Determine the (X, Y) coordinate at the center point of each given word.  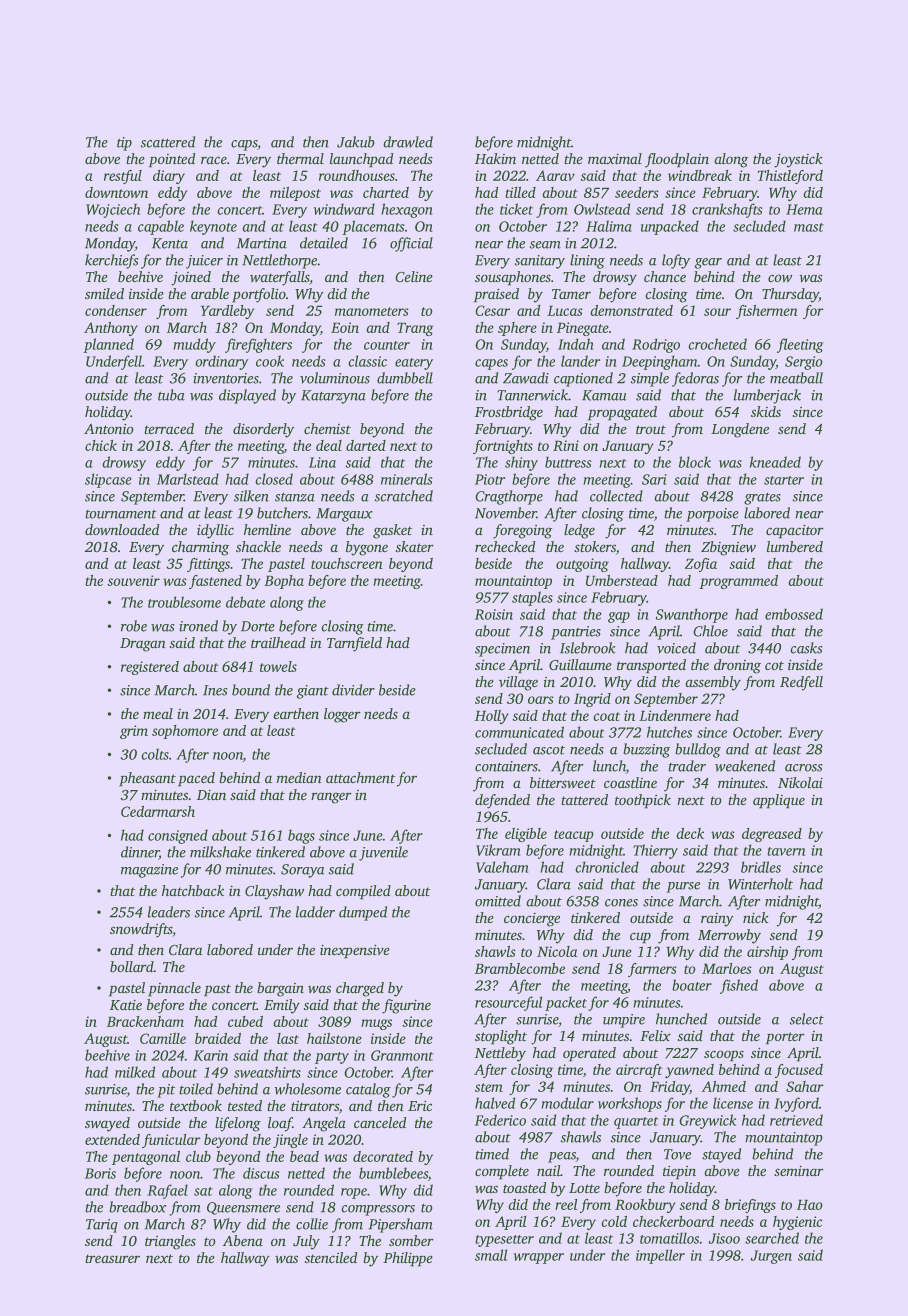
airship (767, 953)
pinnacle (174, 989)
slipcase (108, 480)
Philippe (408, 1259)
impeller (660, 1256)
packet (566, 1003)
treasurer (112, 1259)
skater (415, 547)
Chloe (710, 631)
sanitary (540, 262)
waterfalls (280, 278)
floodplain (677, 160)
